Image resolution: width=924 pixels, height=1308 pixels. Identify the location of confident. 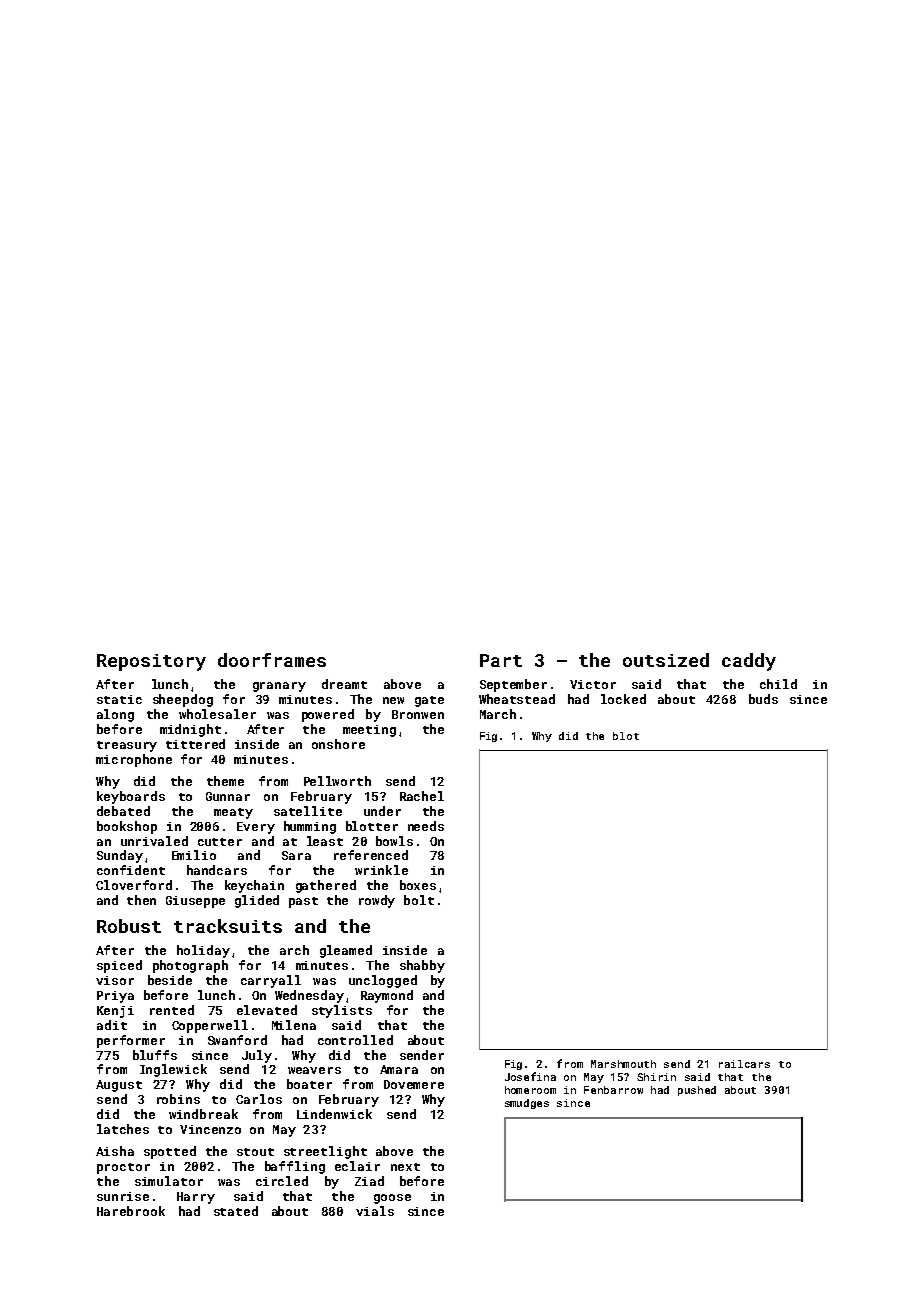
(131, 870).
